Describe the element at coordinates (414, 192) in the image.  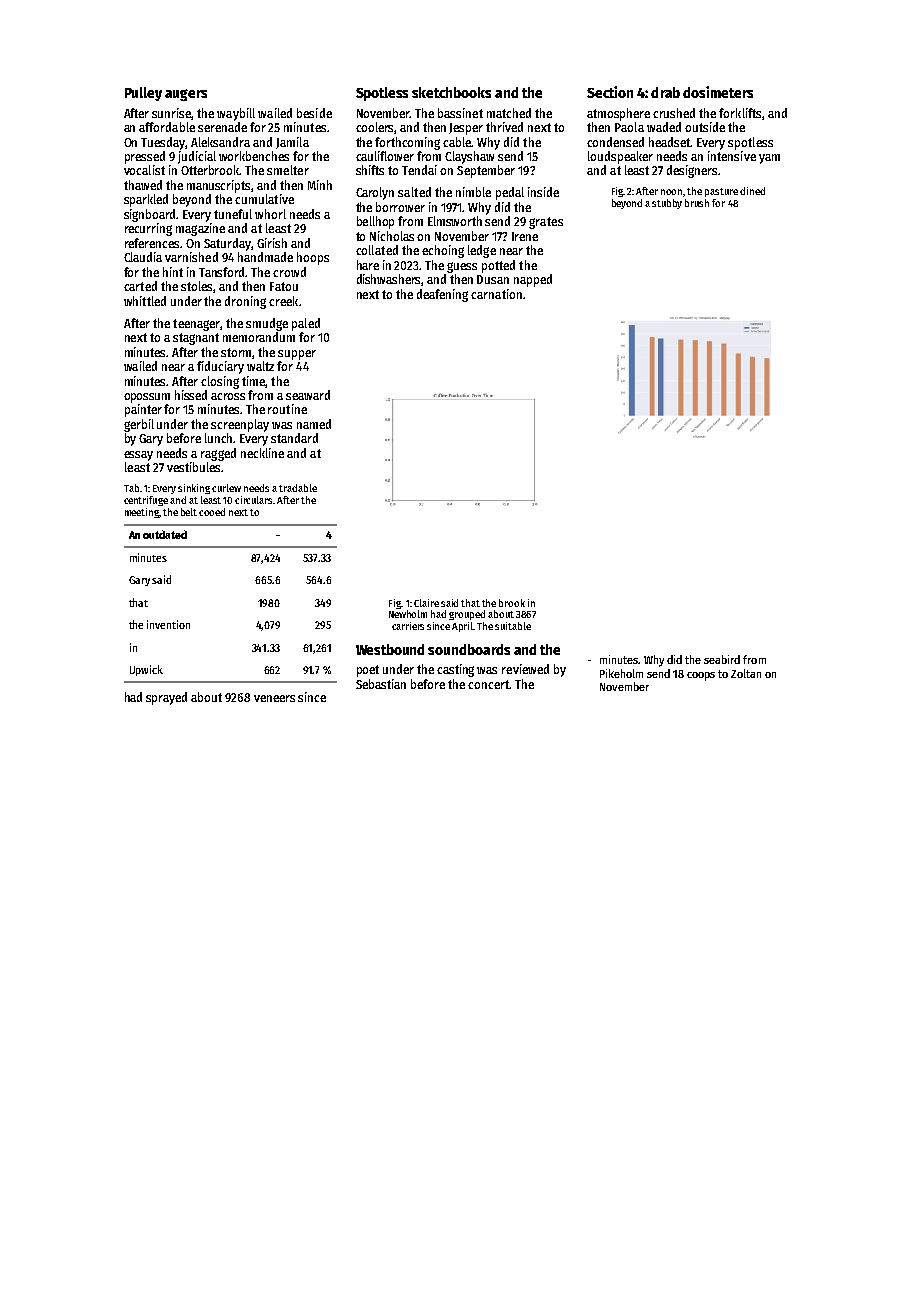
I see `salted` at that location.
